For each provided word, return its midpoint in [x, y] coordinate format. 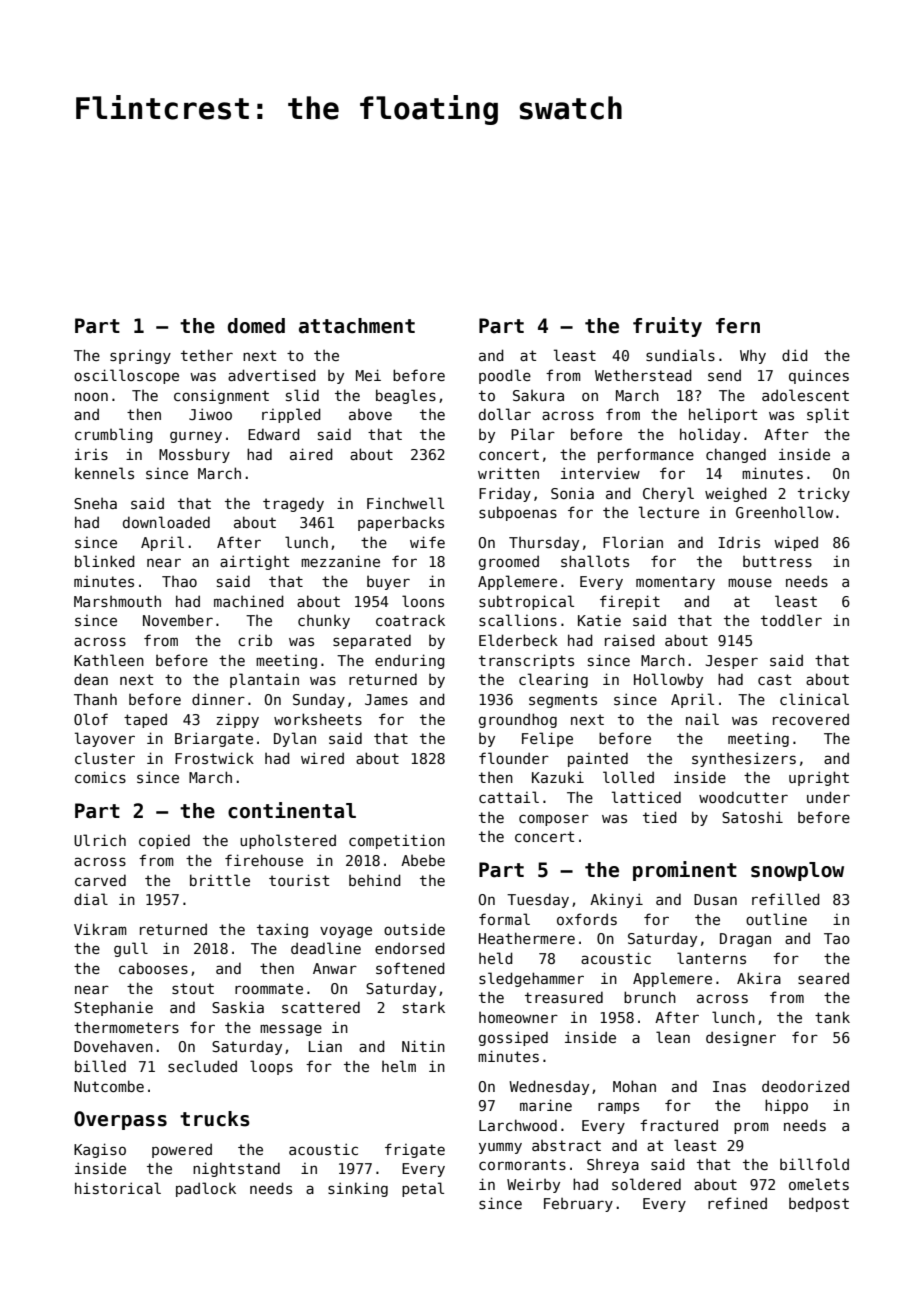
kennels [104, 473]
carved [100, 880]
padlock [206, 1189]
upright [819, 778]
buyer [388, 583]
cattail [509, 797]
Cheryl [668, 494]
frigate [415, 1150]
